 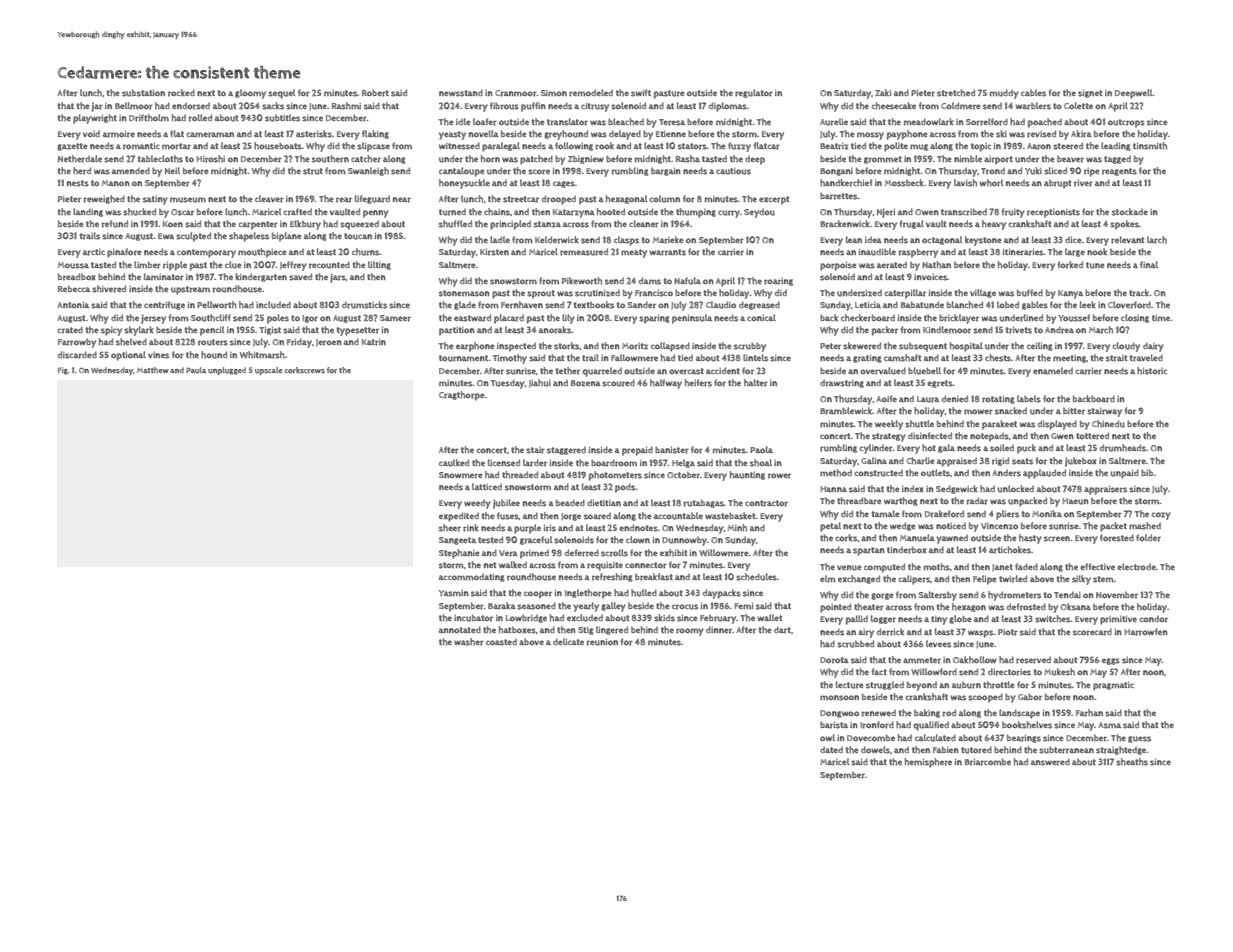 I want to click on Yasmin, so click(x=454, y=593).
